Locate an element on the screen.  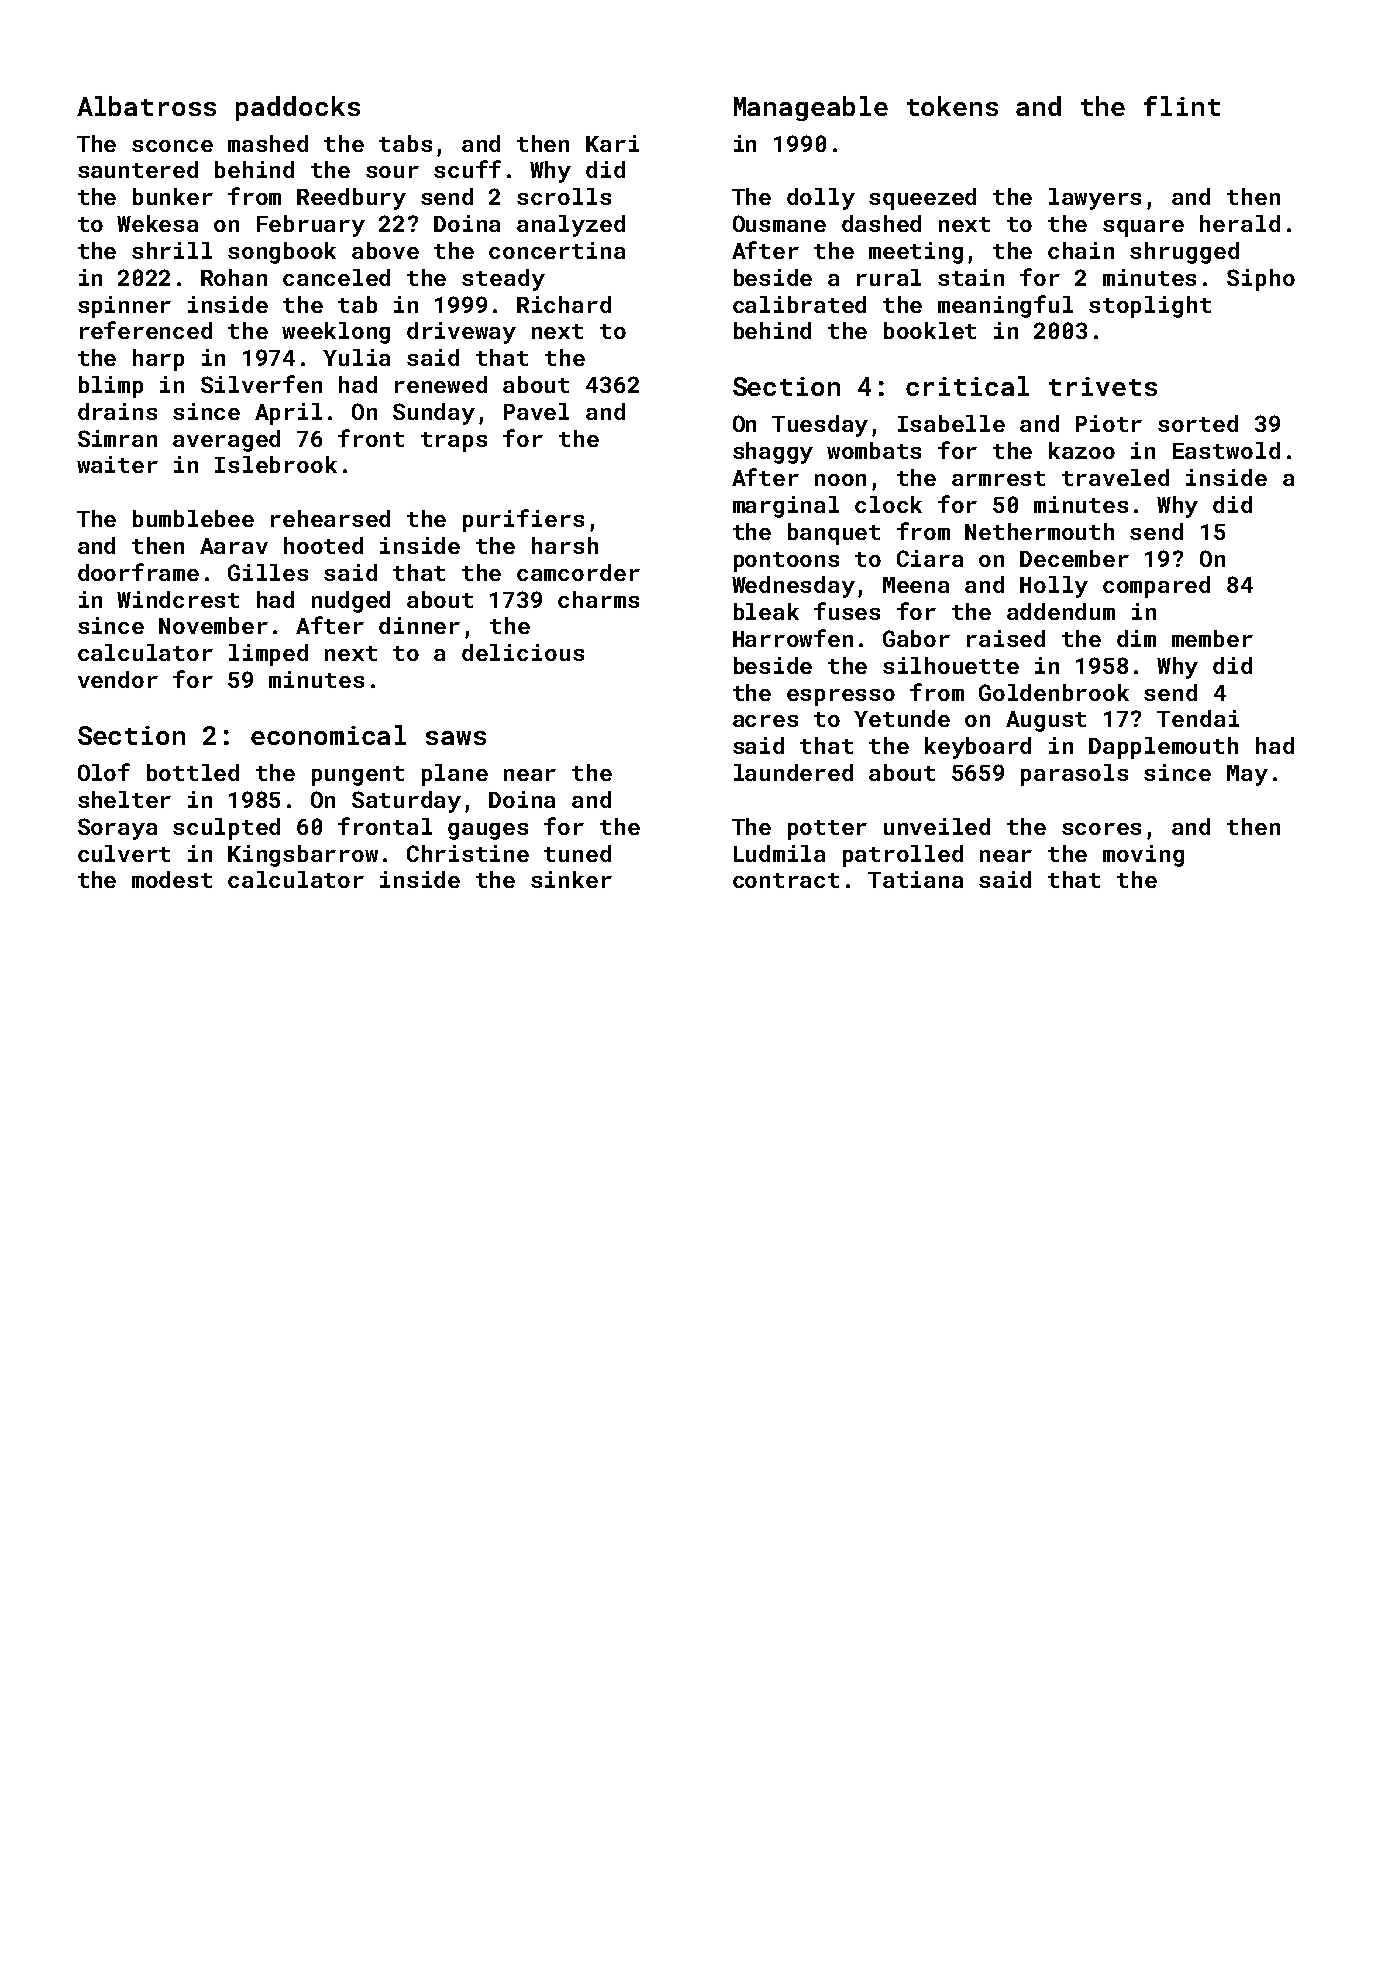
Ciara is located at coordinates (930, 558).
